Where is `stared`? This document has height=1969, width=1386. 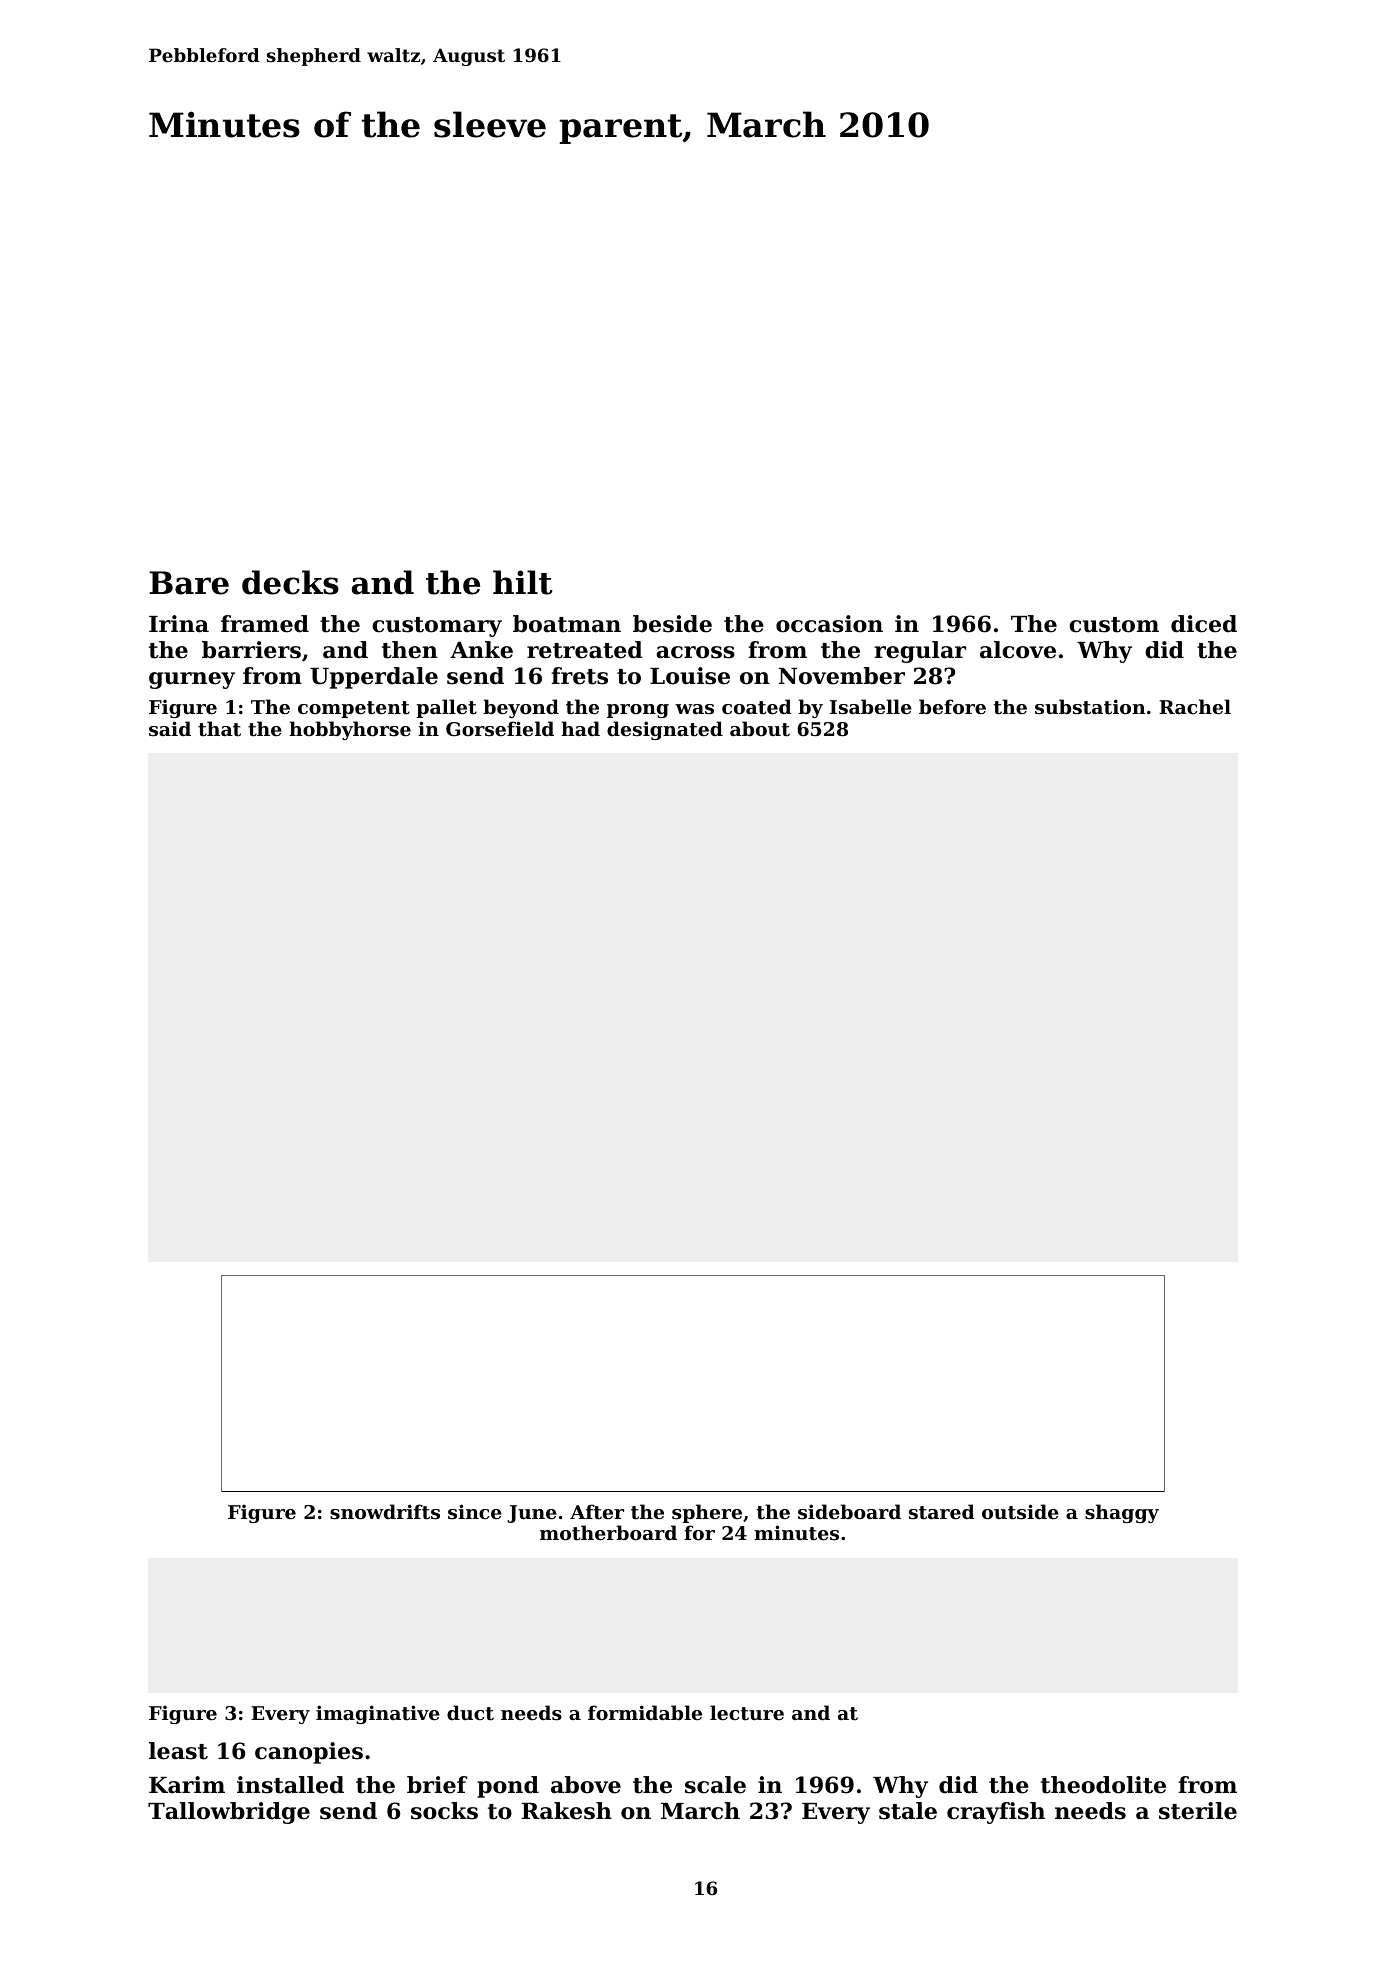 stared is located at coordinates (942, 1512).
